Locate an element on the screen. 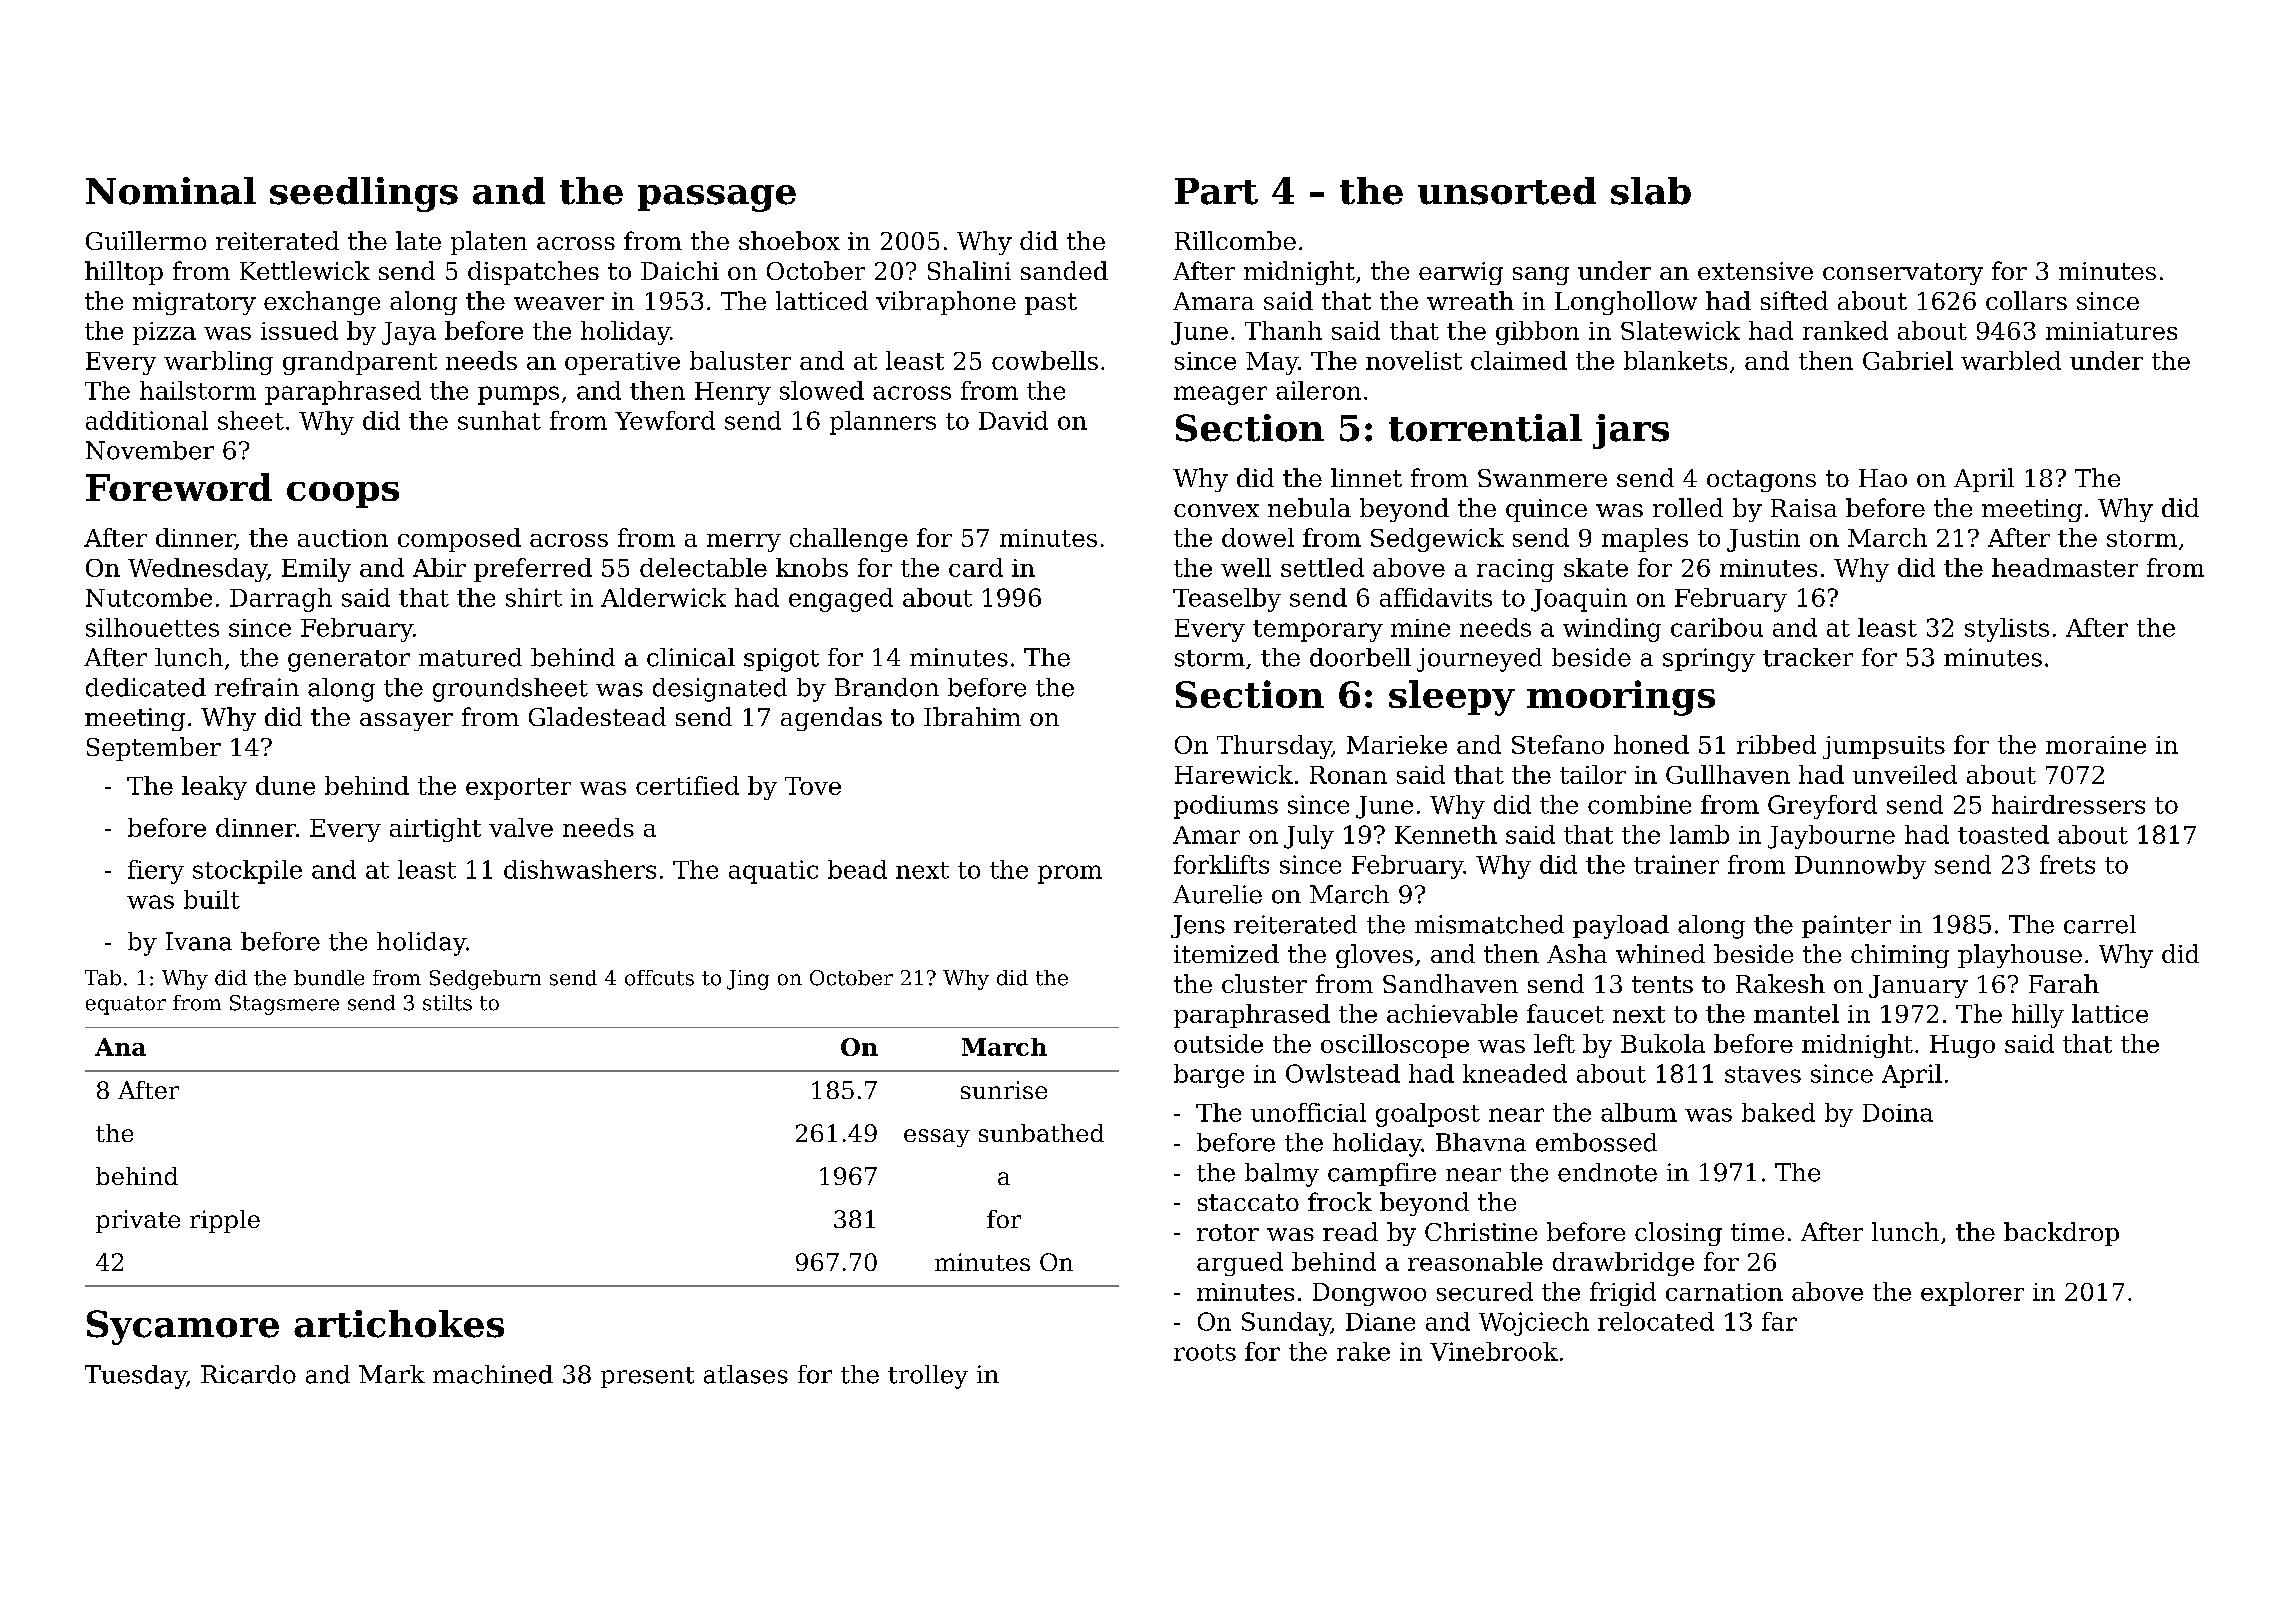 The width and height of the screenshot is (2292, 1620). slab is located at coordinates (1651, 191).
